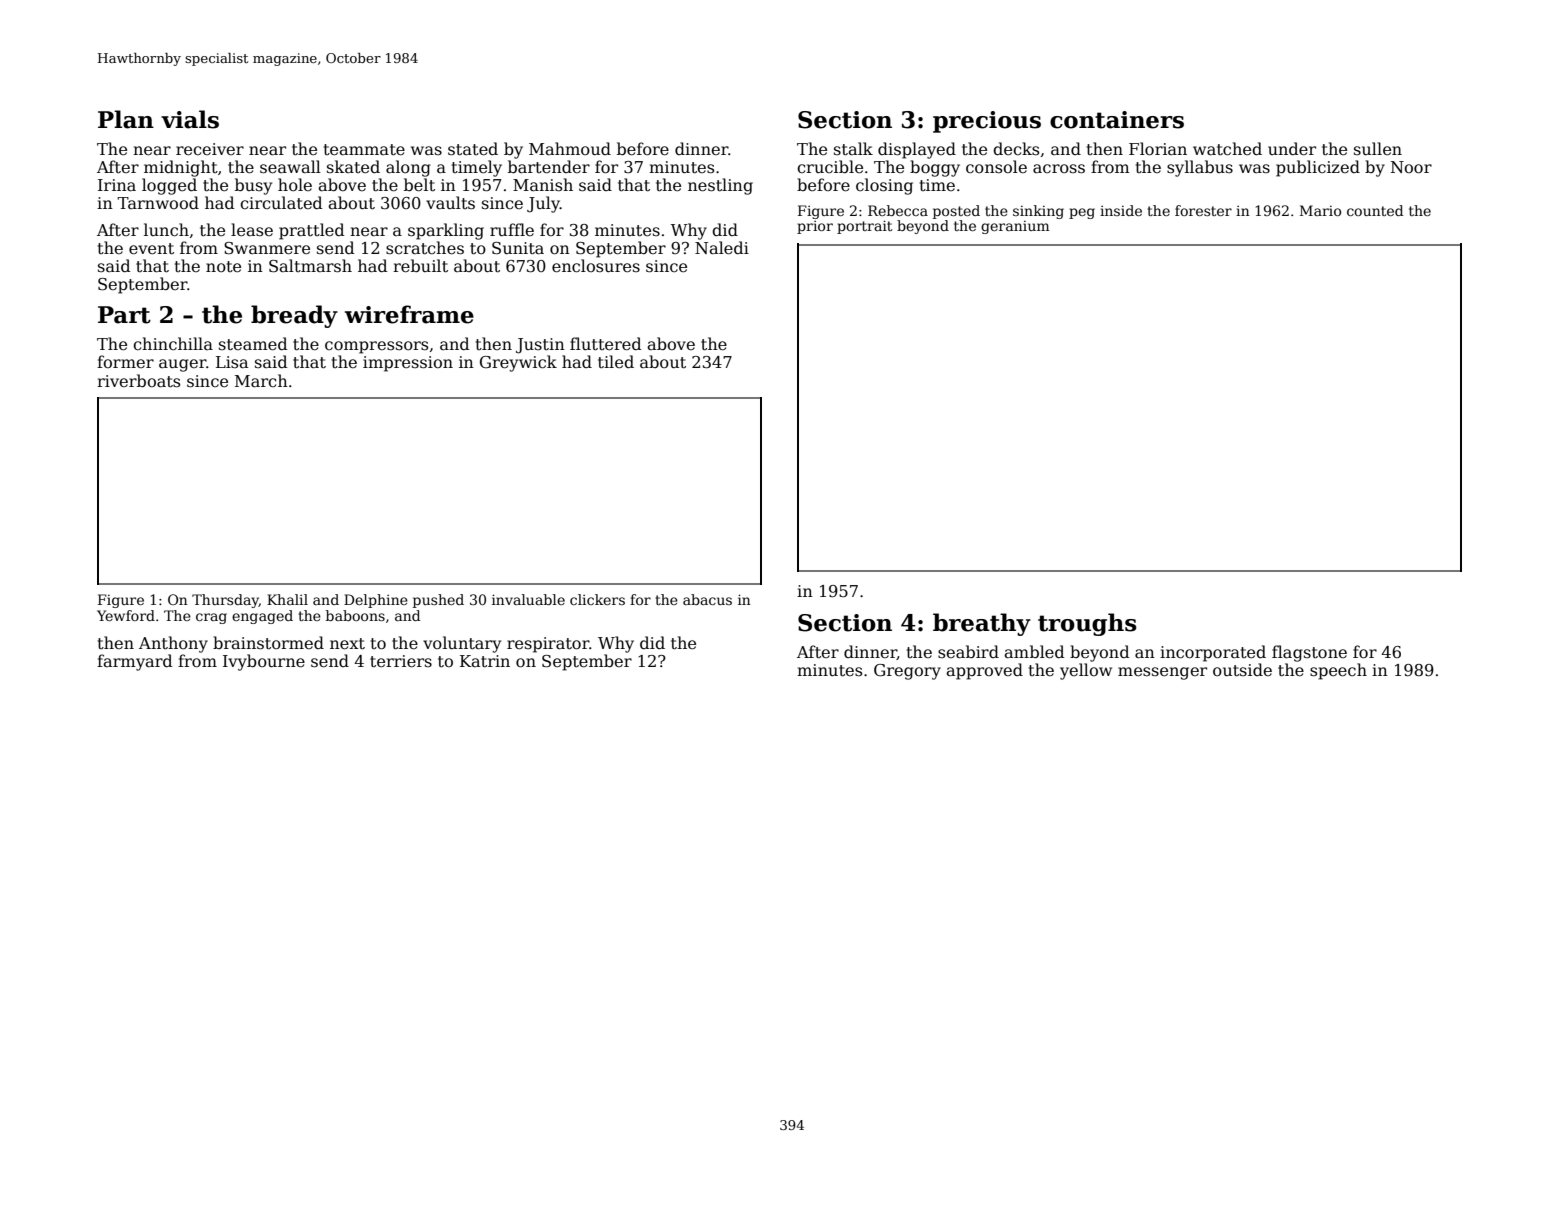  What do you see at coordinates (982, 624) in the screenshot?
I see `breathy` at bounding box center [982, 624].
